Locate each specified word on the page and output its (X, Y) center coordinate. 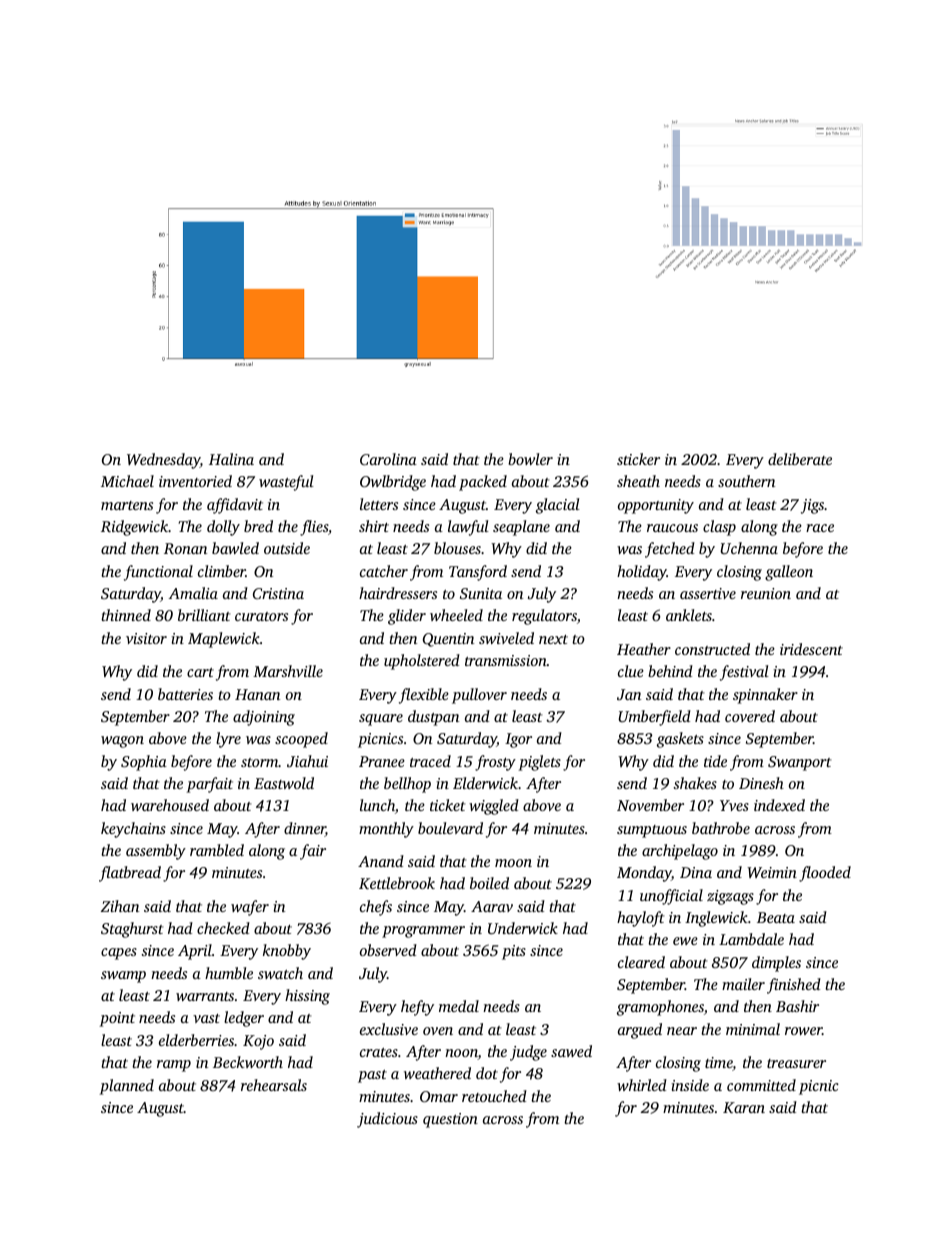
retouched (494, 1096)
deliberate (800, 459)
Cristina (278, 593)
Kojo (258, 1042)
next (553, 639)
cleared (641, 962)
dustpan (433, 718)
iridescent (811, 649)
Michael (127, 481)
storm (259, 762)
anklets (689, 615)
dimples (776, 964)
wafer (250, 908)
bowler (530, 459)
